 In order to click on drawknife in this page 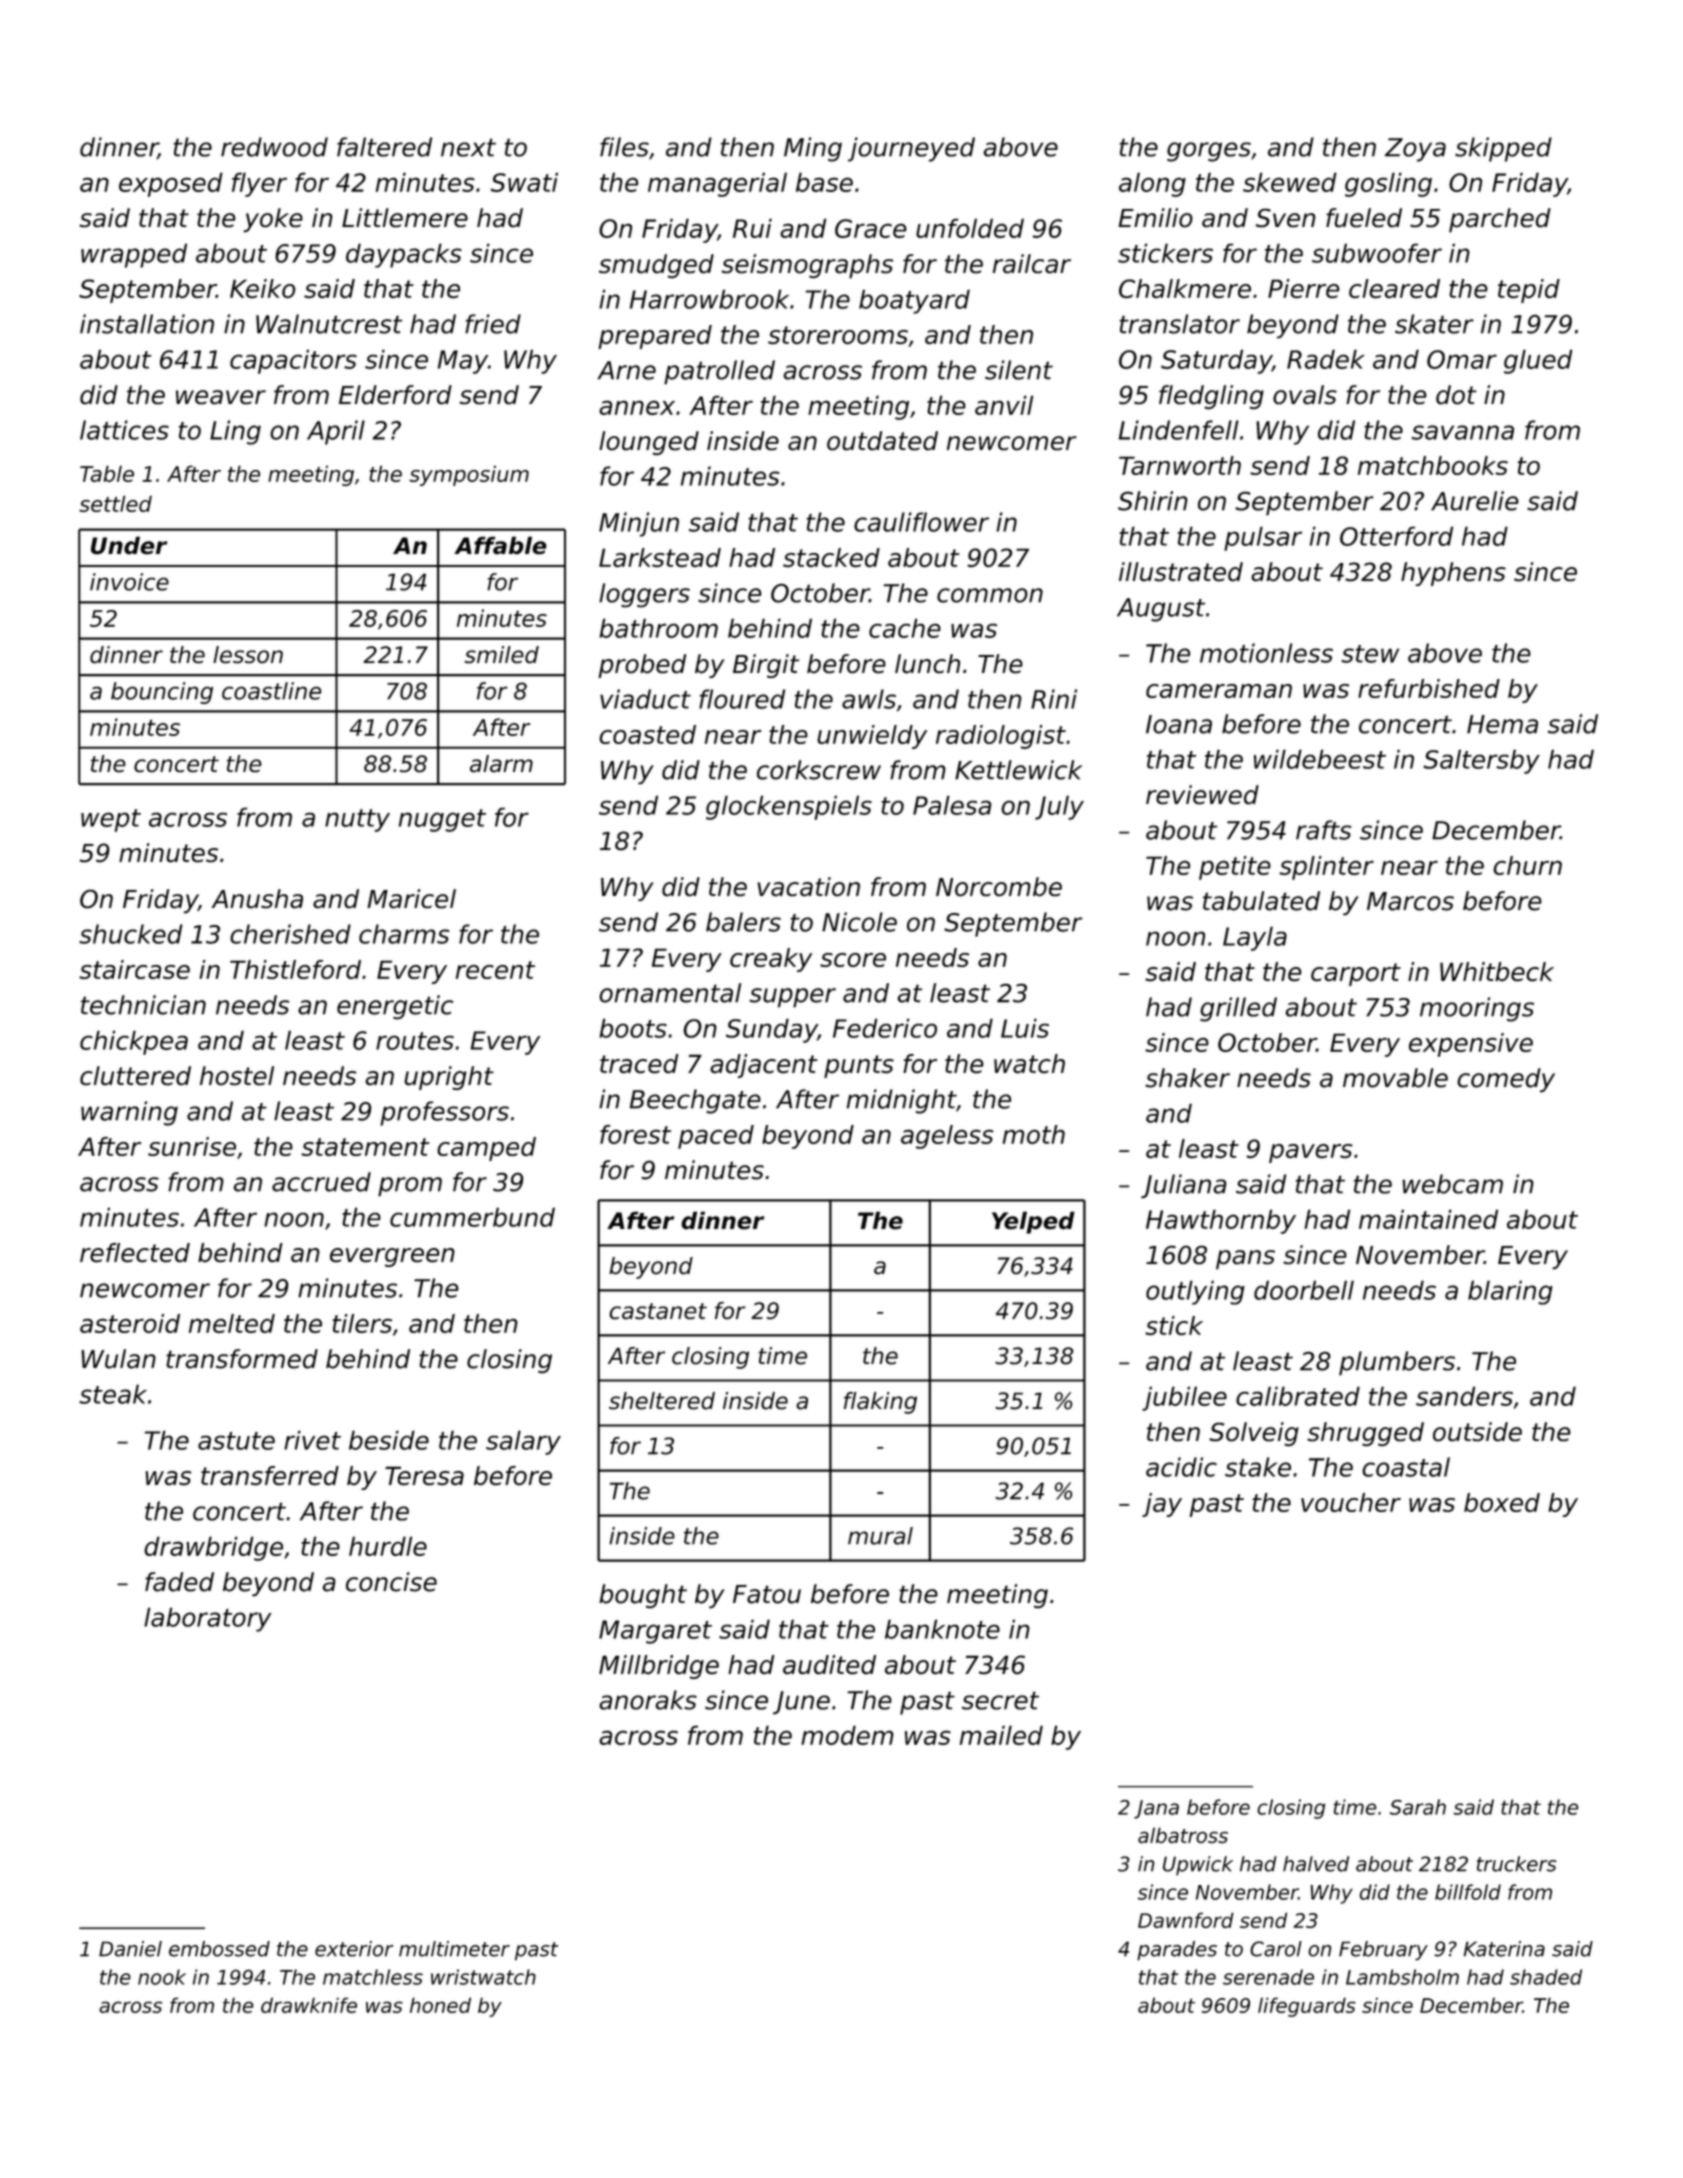, I will do `click(309, 2005)`.
